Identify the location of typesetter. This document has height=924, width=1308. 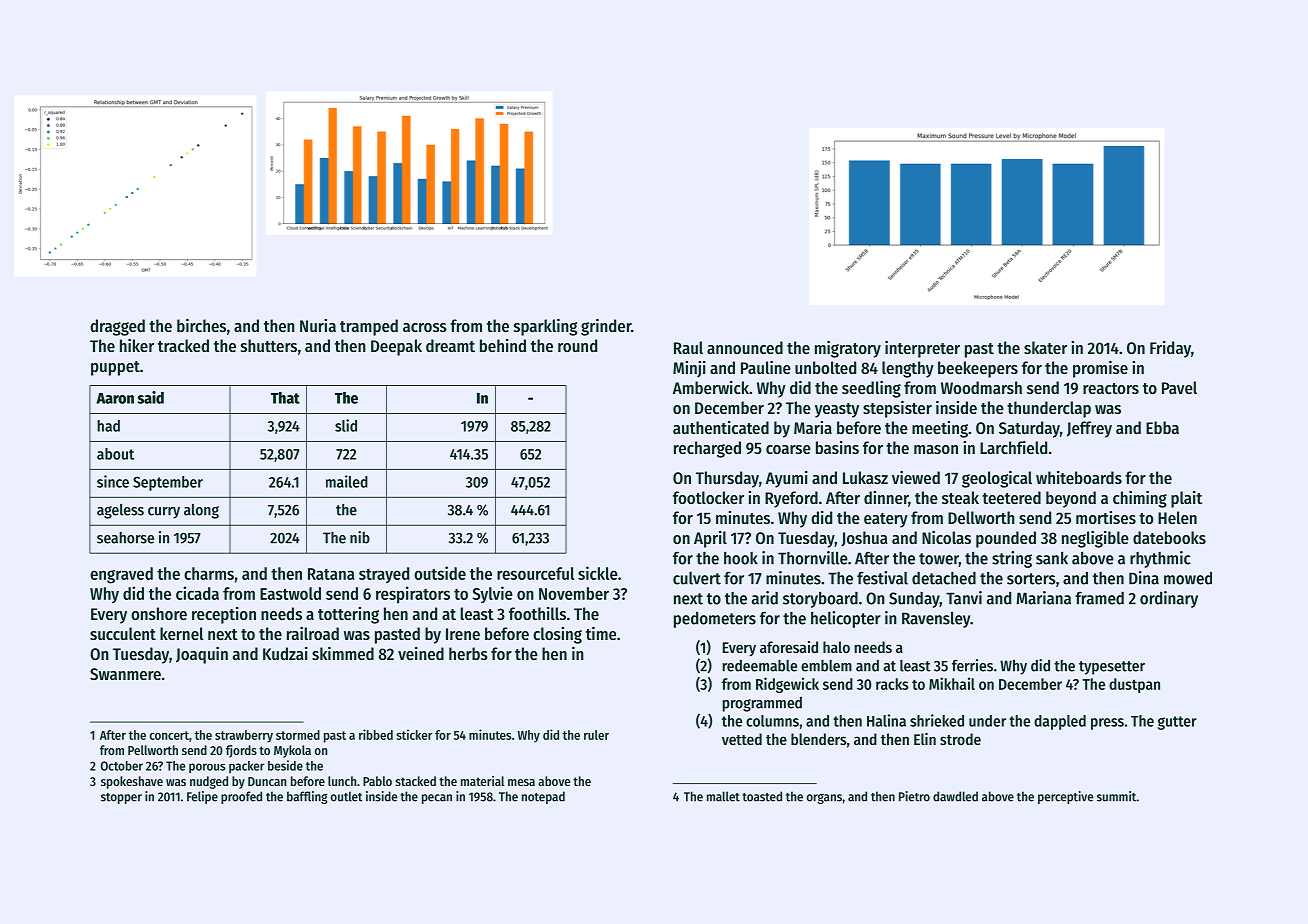
(1112, 668).
